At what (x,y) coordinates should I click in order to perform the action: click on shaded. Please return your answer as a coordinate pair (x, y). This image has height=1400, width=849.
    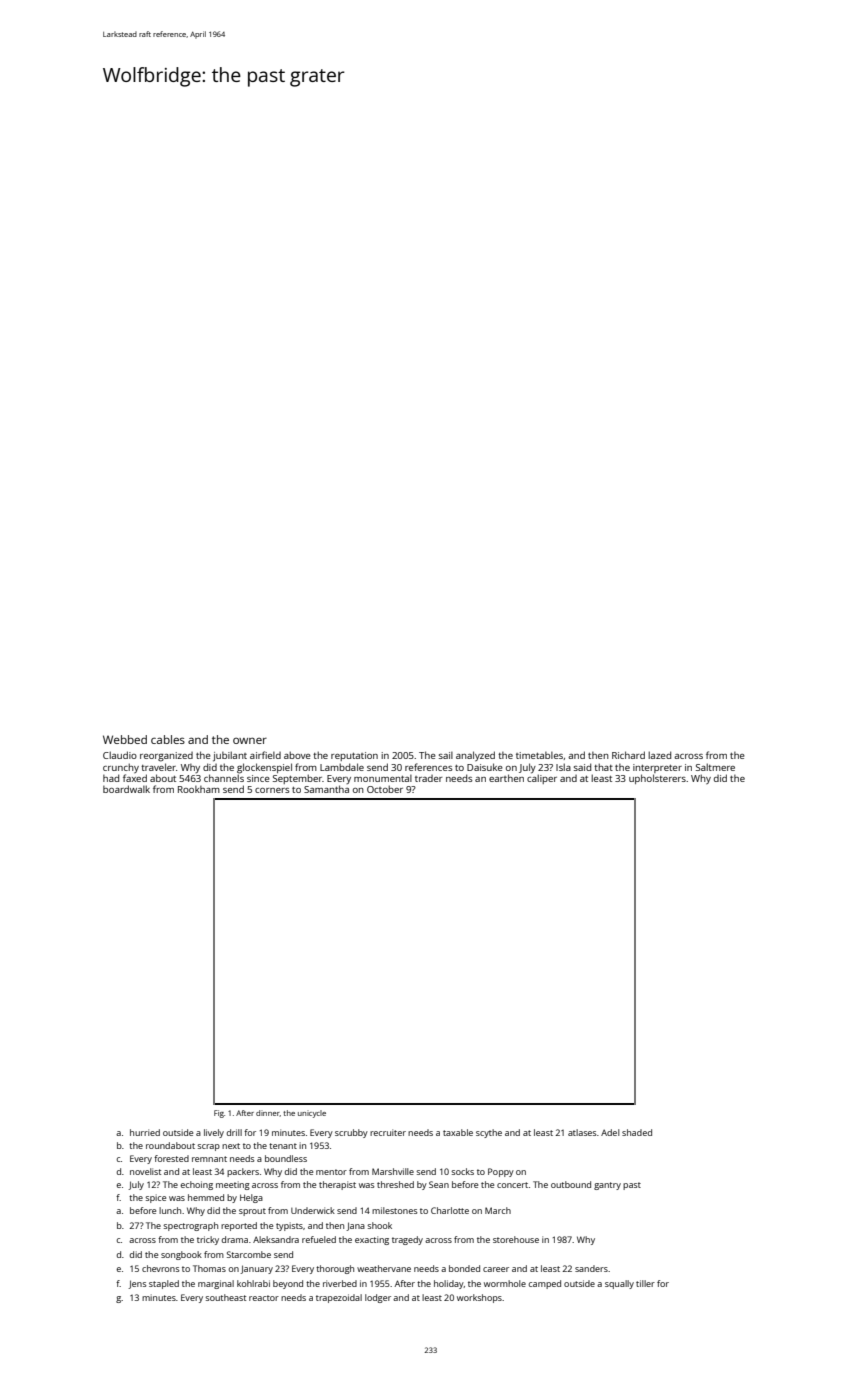
    Looking at the image, I should click on (637, 1132).
